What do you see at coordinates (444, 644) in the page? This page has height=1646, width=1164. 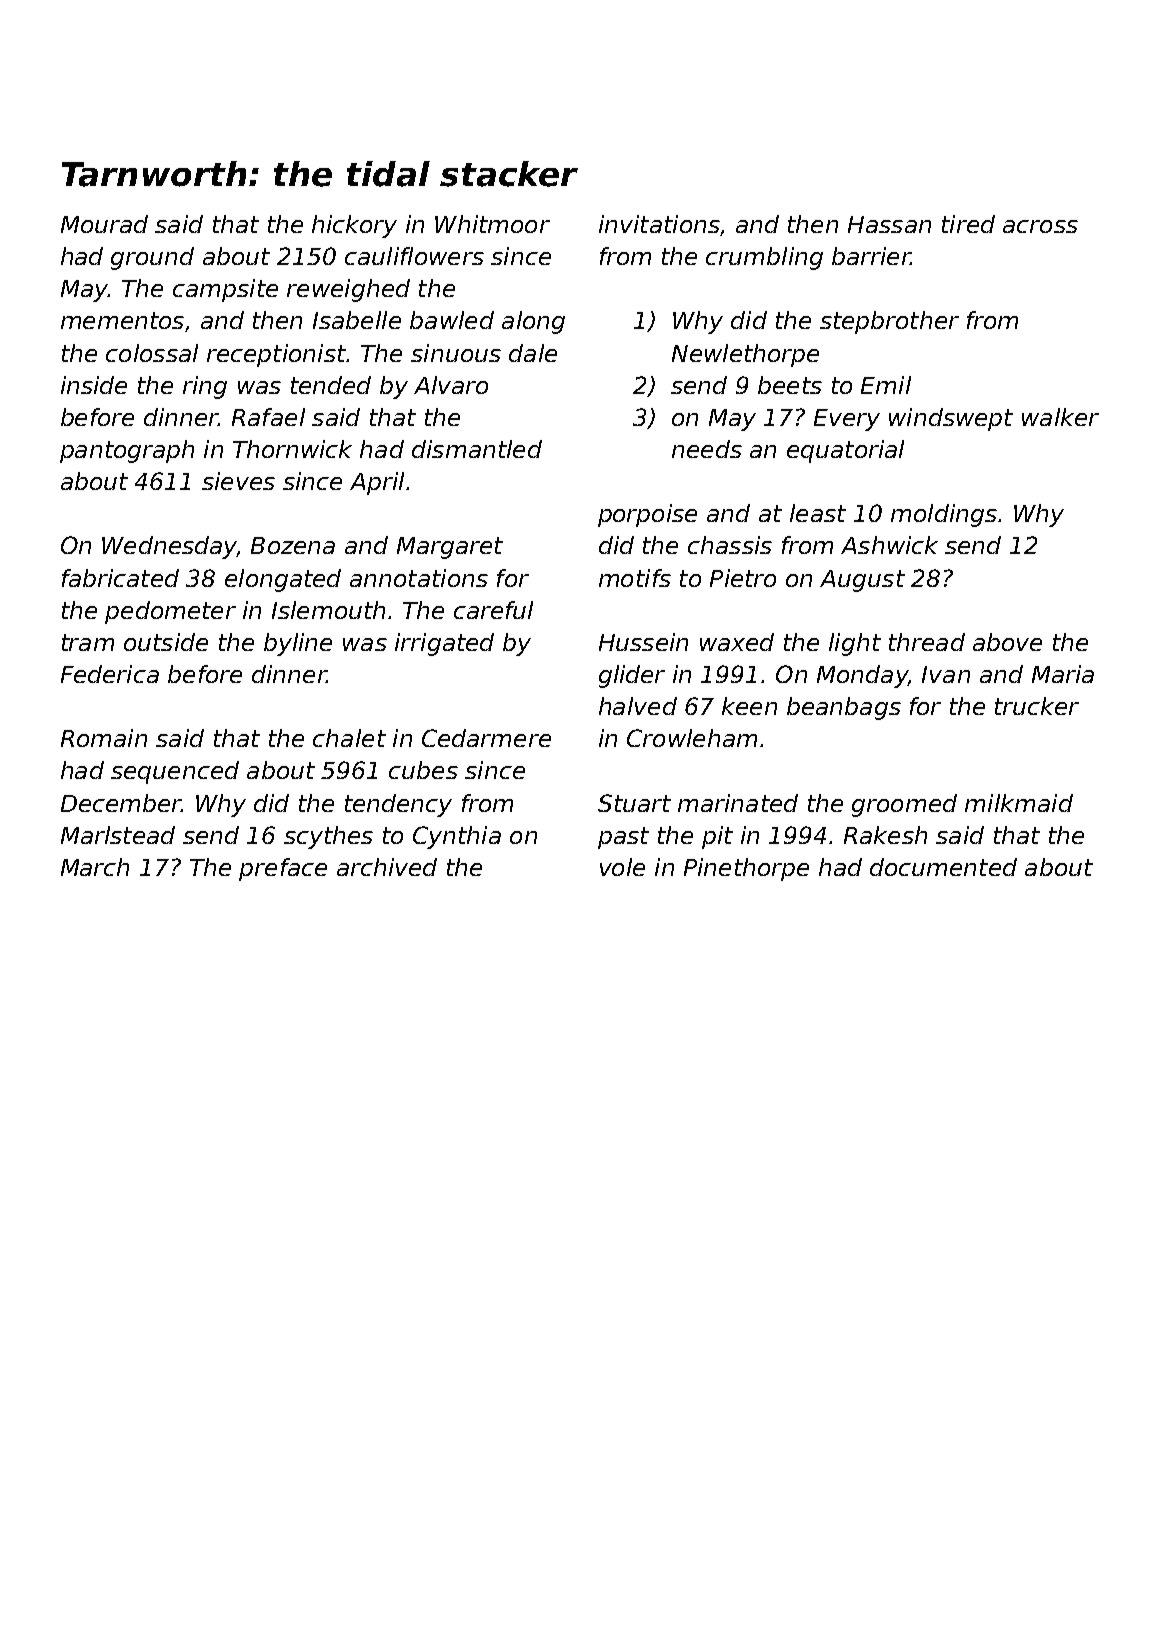 I see `irrigated` at bounding box center [444, 644].
